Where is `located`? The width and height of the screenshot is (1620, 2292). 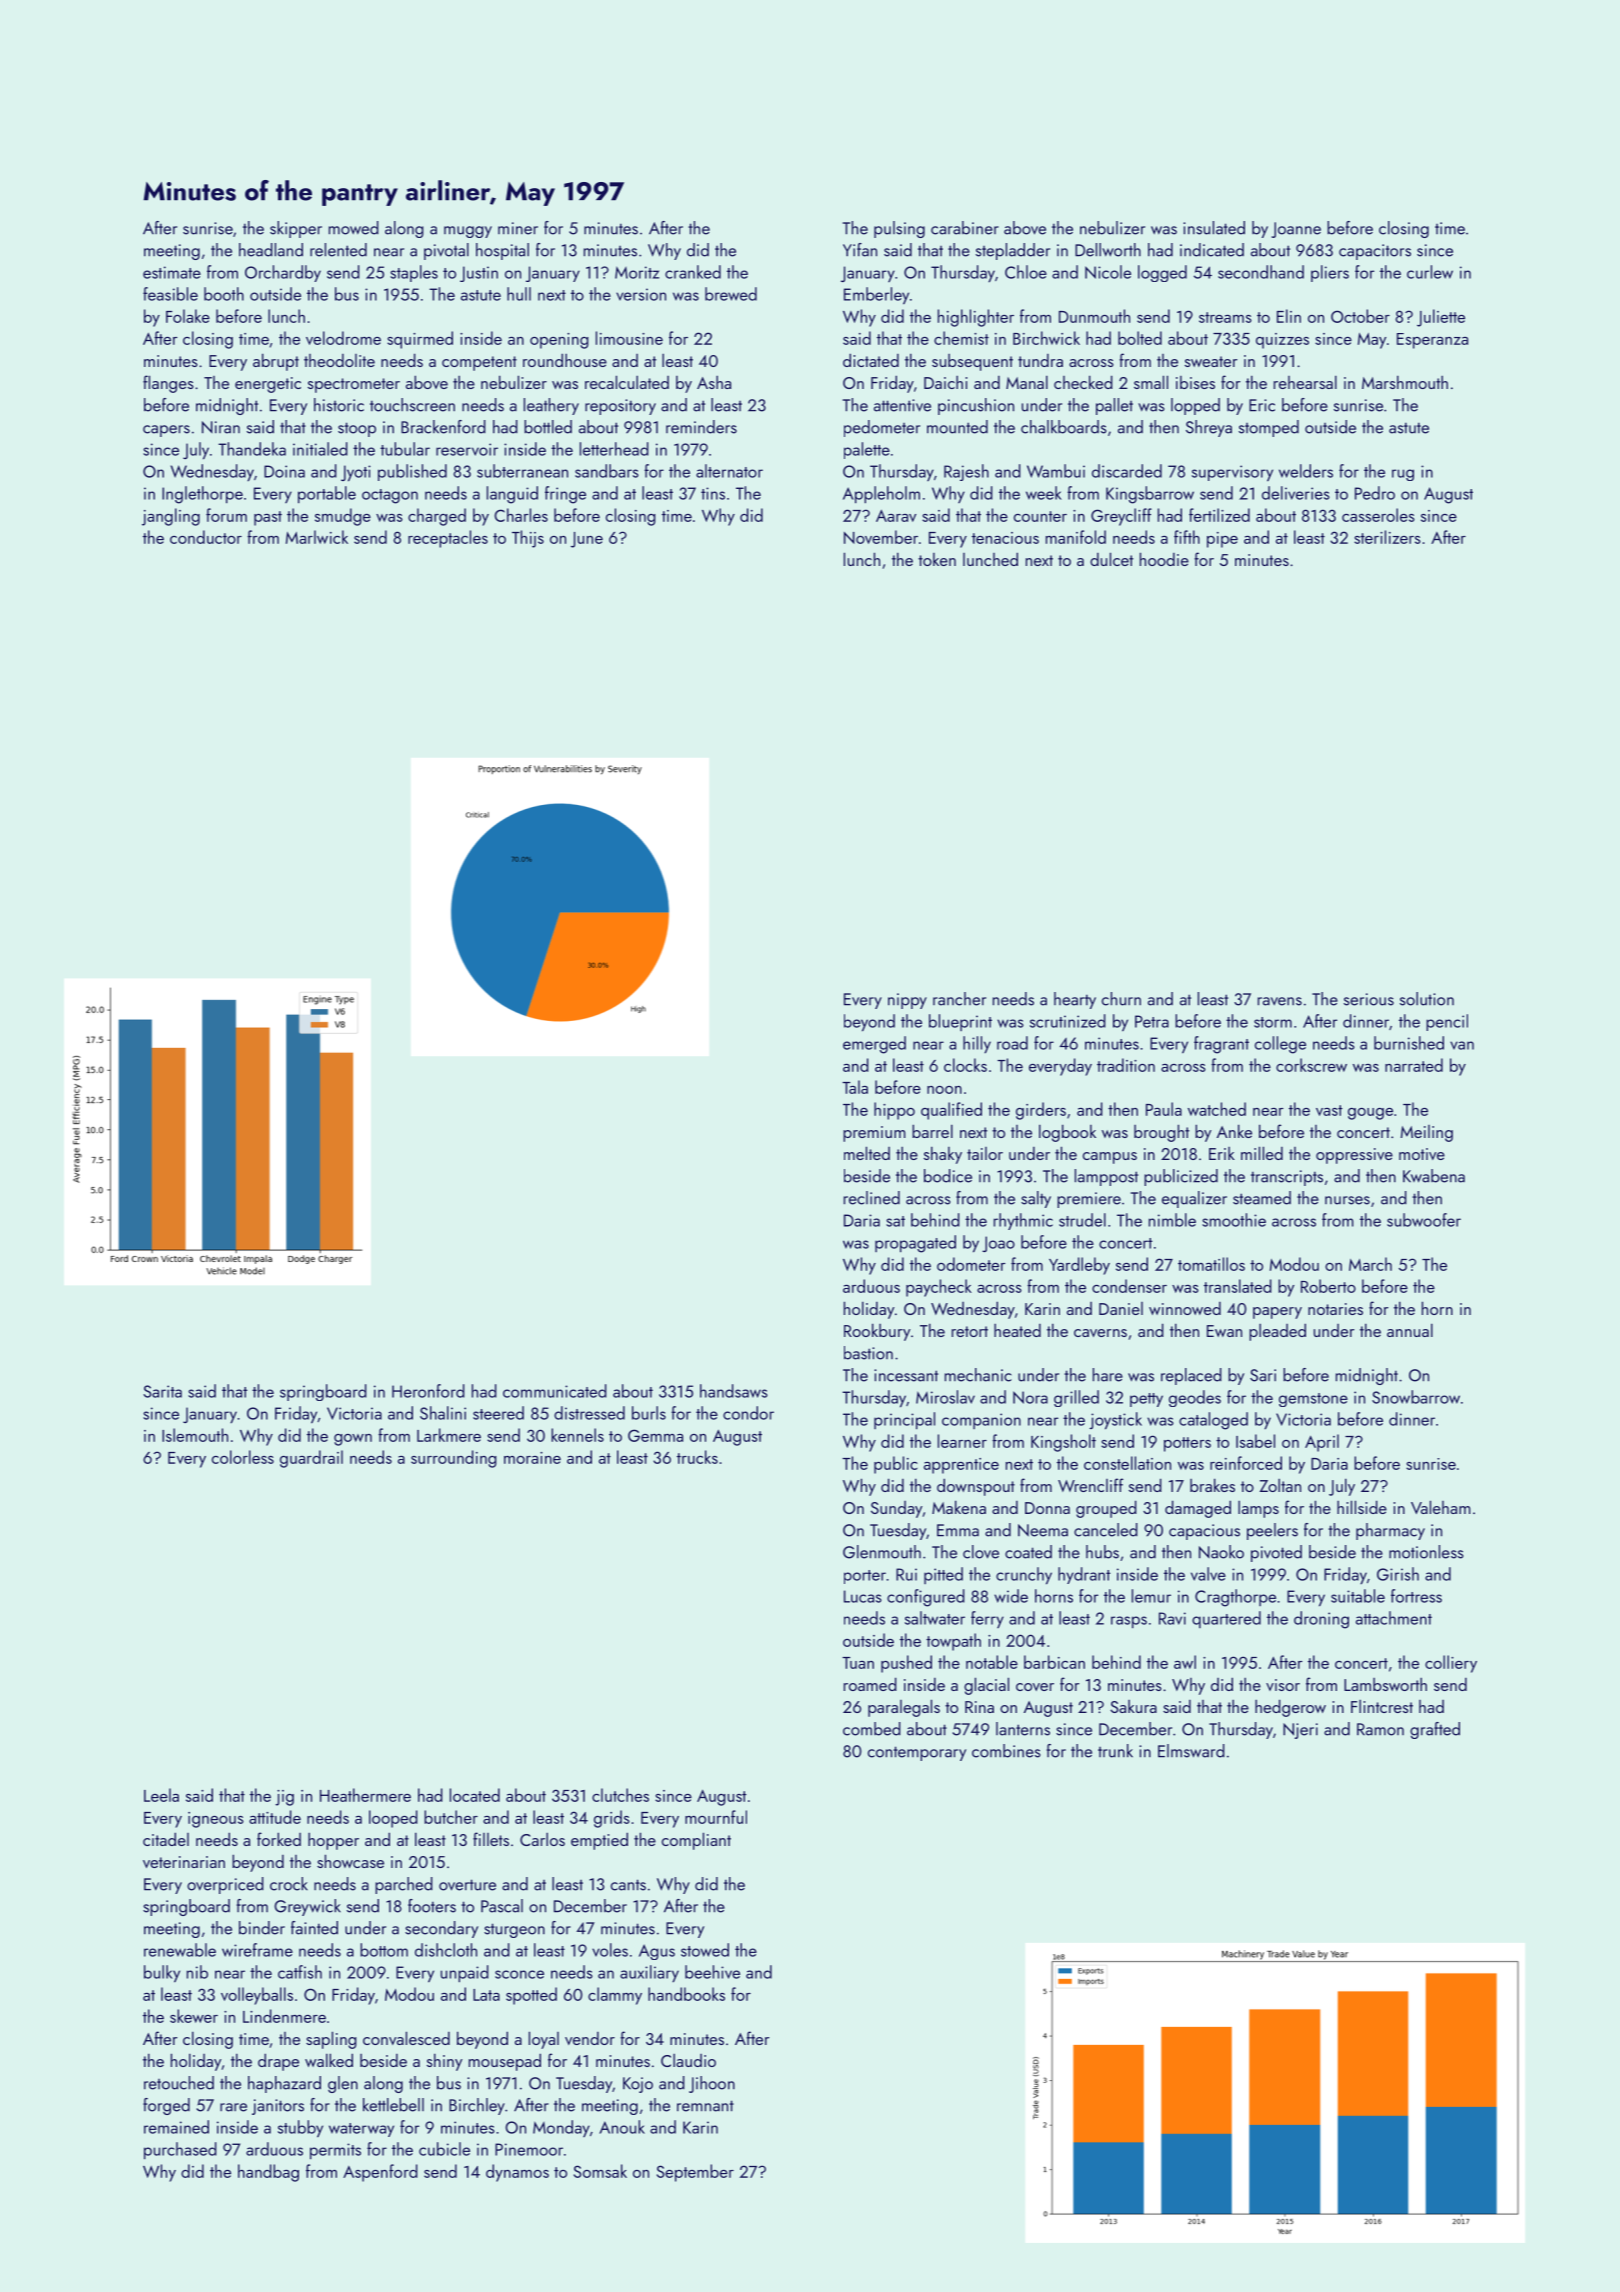
located is located at coordinates (475, 1795).
